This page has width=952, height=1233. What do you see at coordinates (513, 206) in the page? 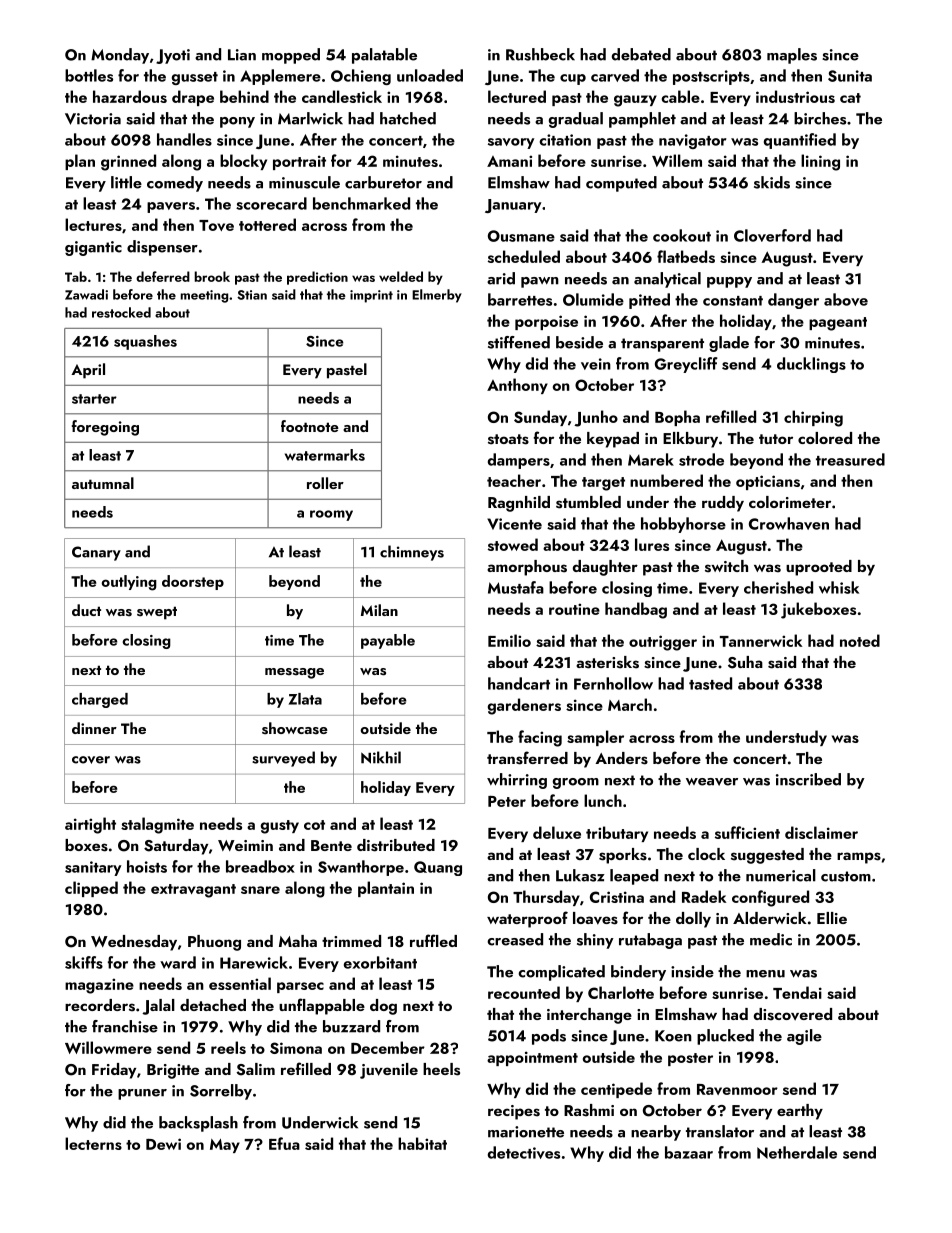
I see `January` at bounding box center [513, 206].
